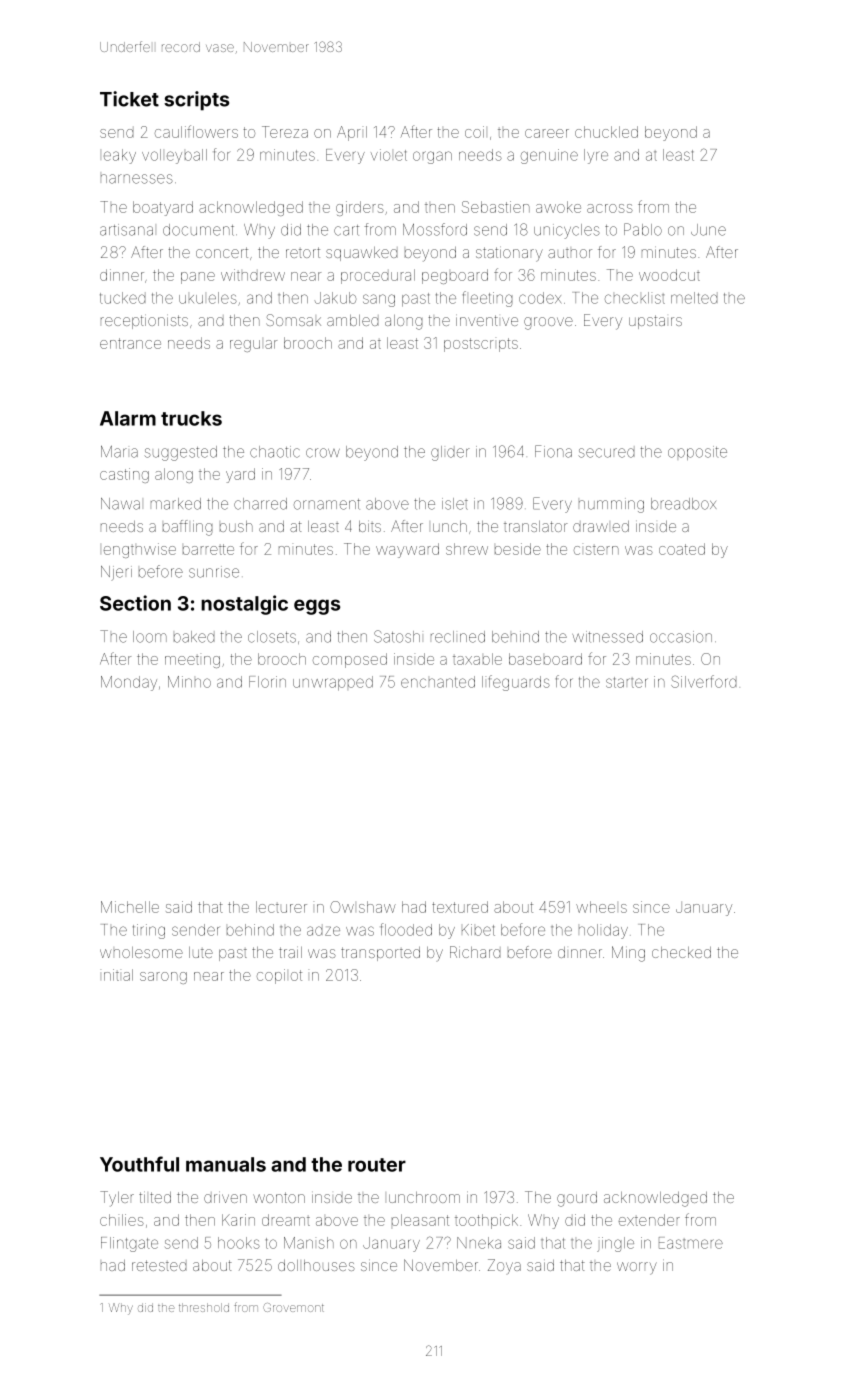 This screenshot has height=1400, width=849. Describe the element at coordinates (458, 637) in the screenshot. I see `reclined` at that location.
